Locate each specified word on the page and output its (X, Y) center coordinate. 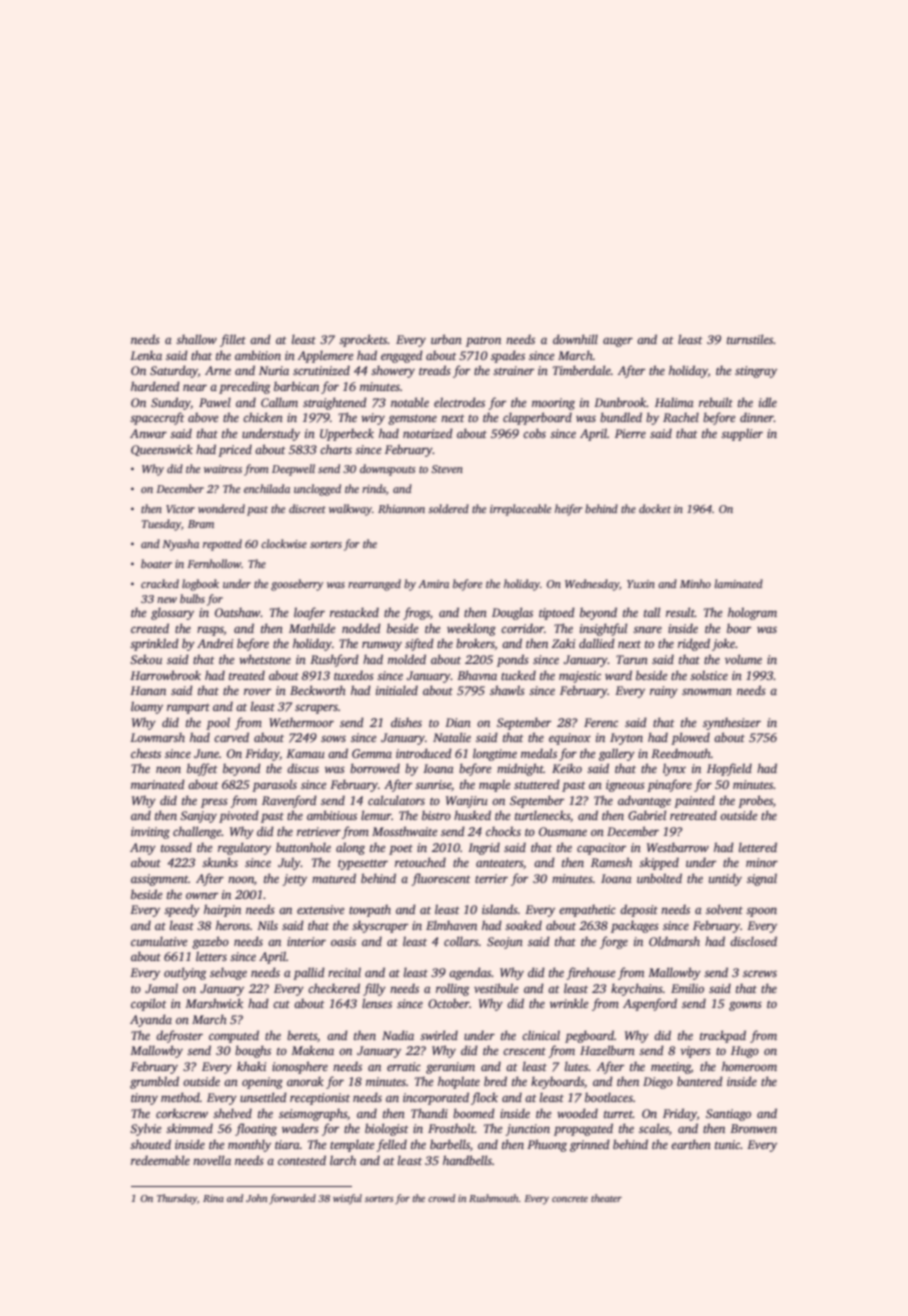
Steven (447, 469)
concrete (570, 1199)
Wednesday (592, 585)
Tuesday (161, 525)
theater (606, 1198)
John (256, 1198)
